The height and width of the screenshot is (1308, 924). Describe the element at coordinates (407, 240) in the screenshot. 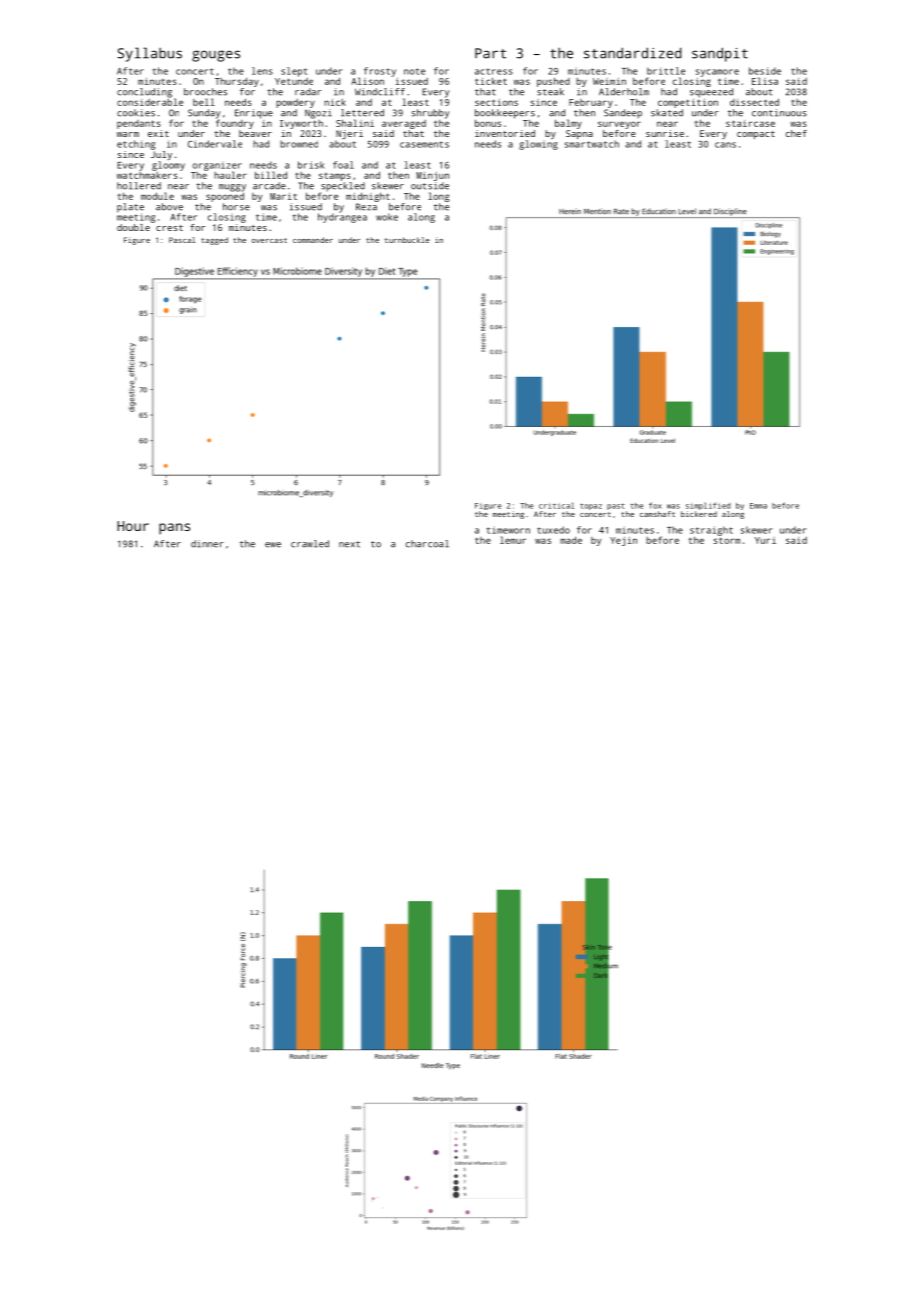

I see `turnbuckle` at that location.
